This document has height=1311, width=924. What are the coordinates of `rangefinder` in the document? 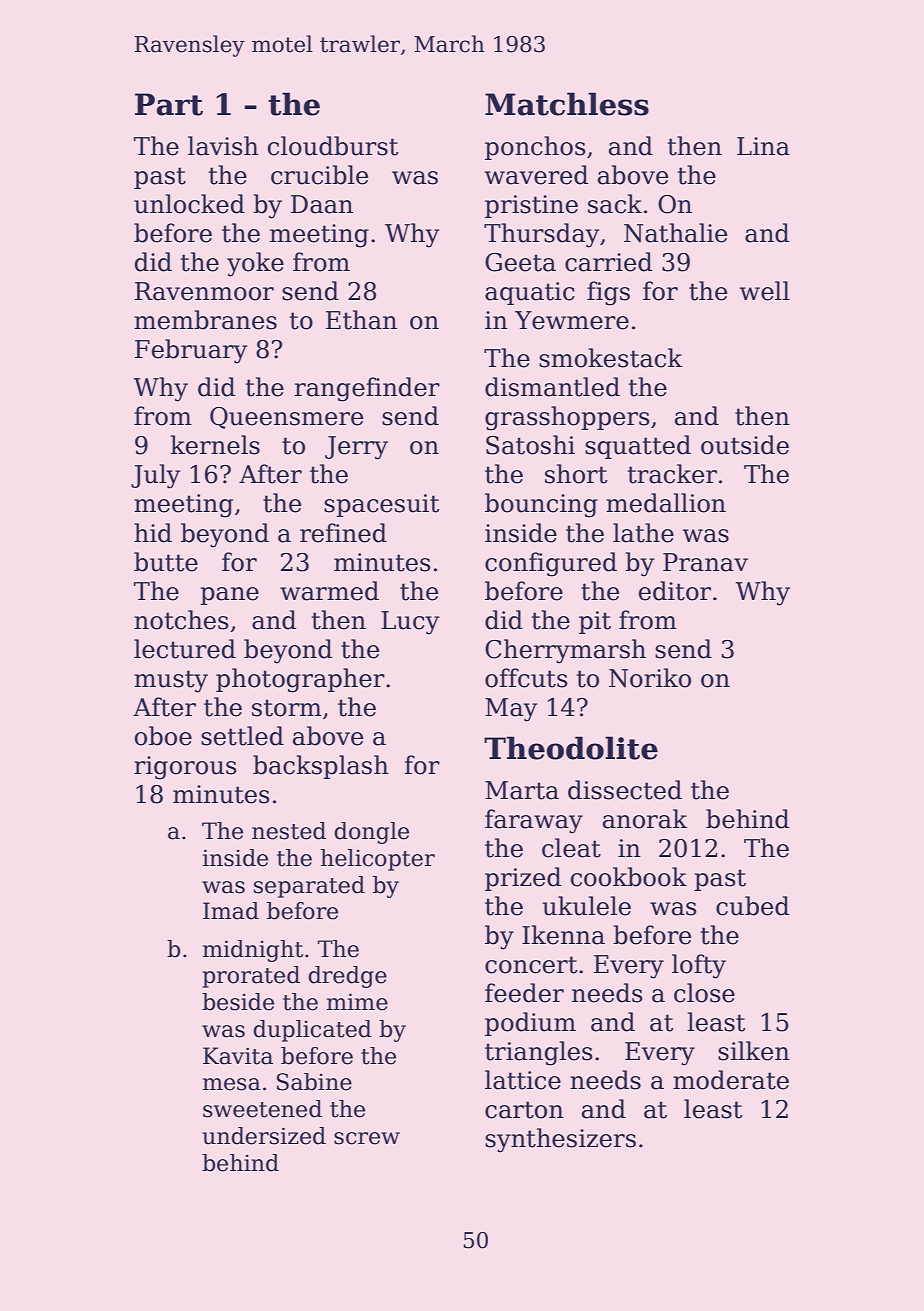 It's located at (367, 389).
